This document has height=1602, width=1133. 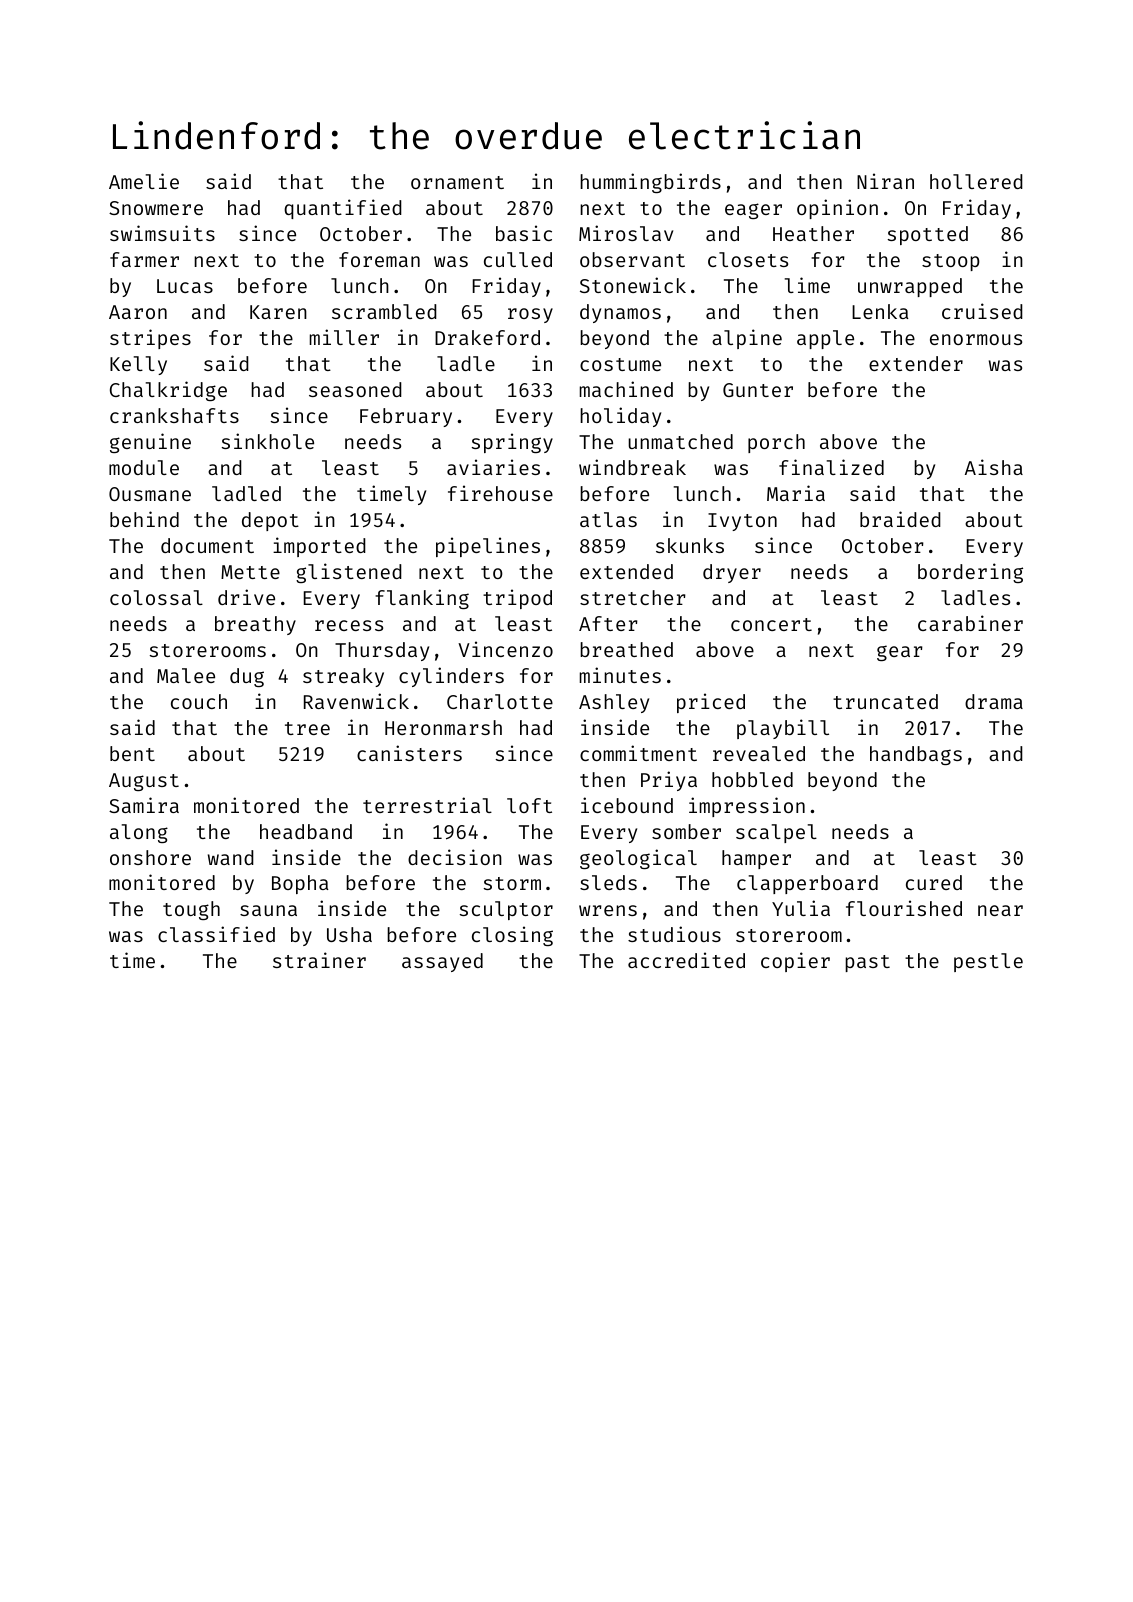 I want to click on Aaron, so click(x=138, y=312).
